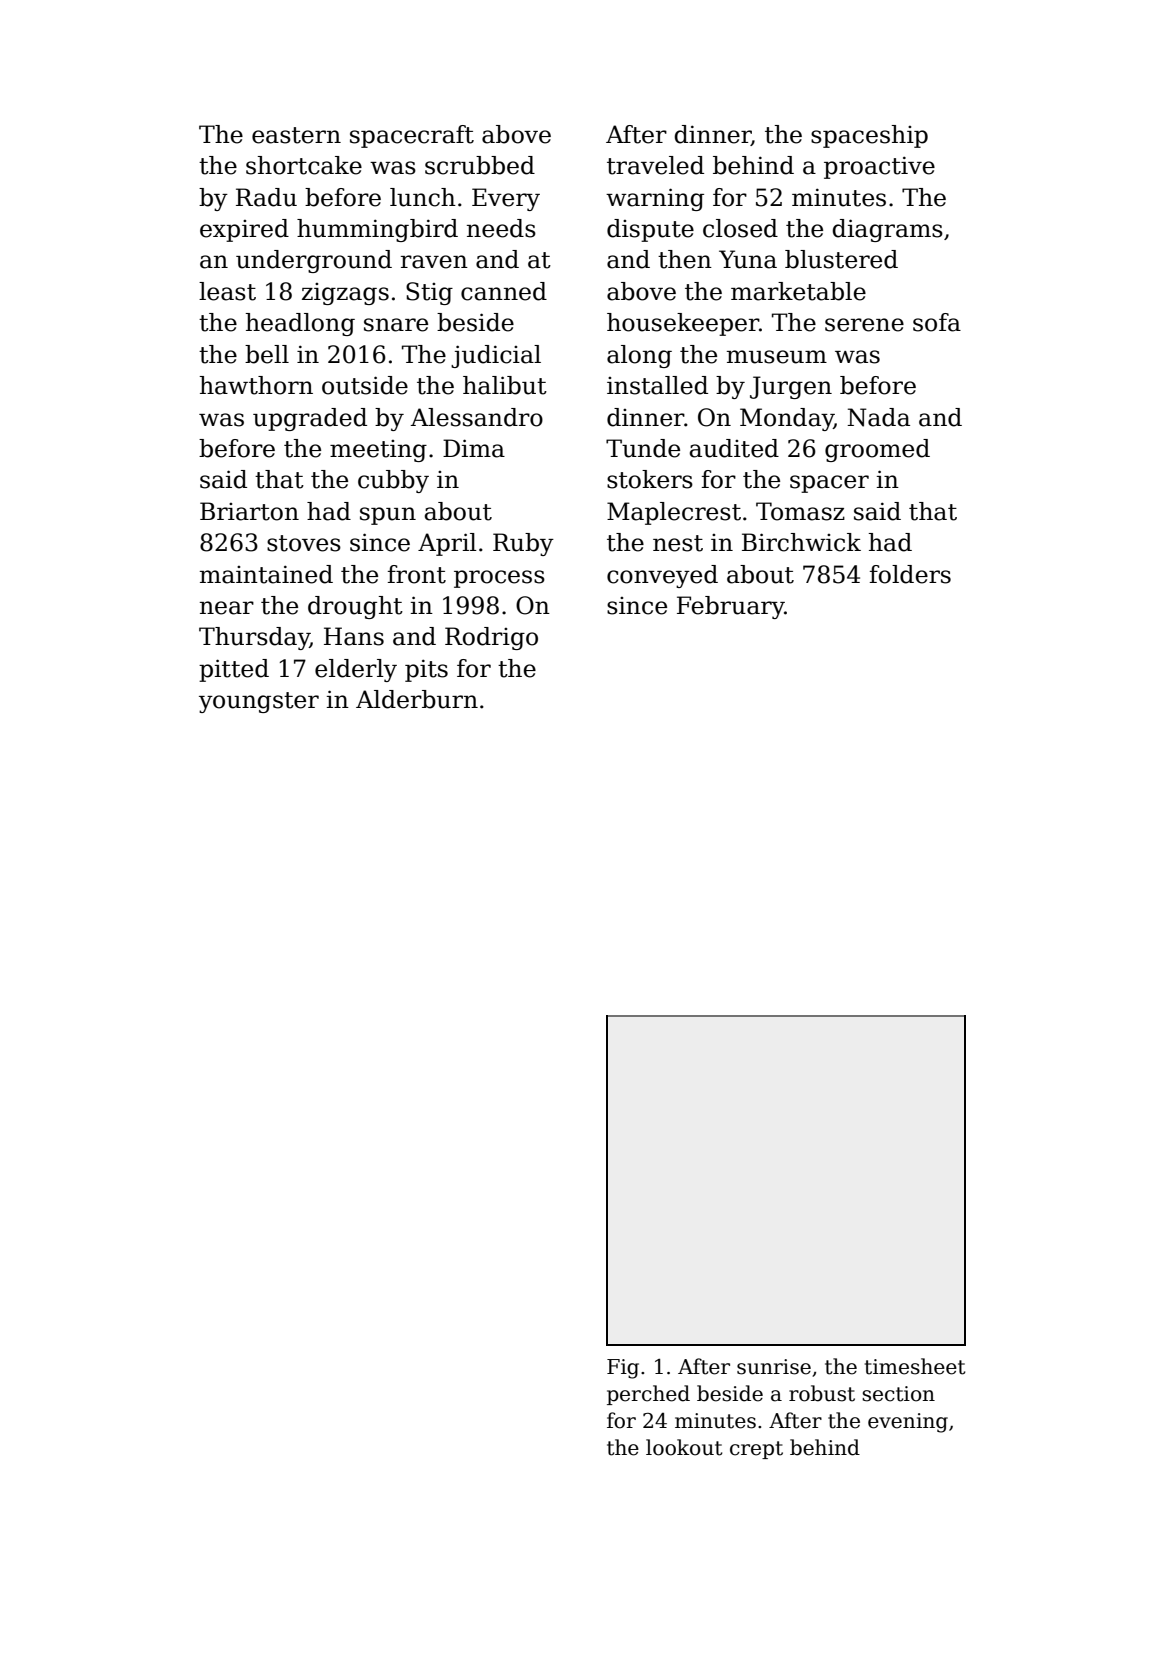 This screenshot has width=1165, height=1654. I want to click on lookout, so click(684, 1447).
